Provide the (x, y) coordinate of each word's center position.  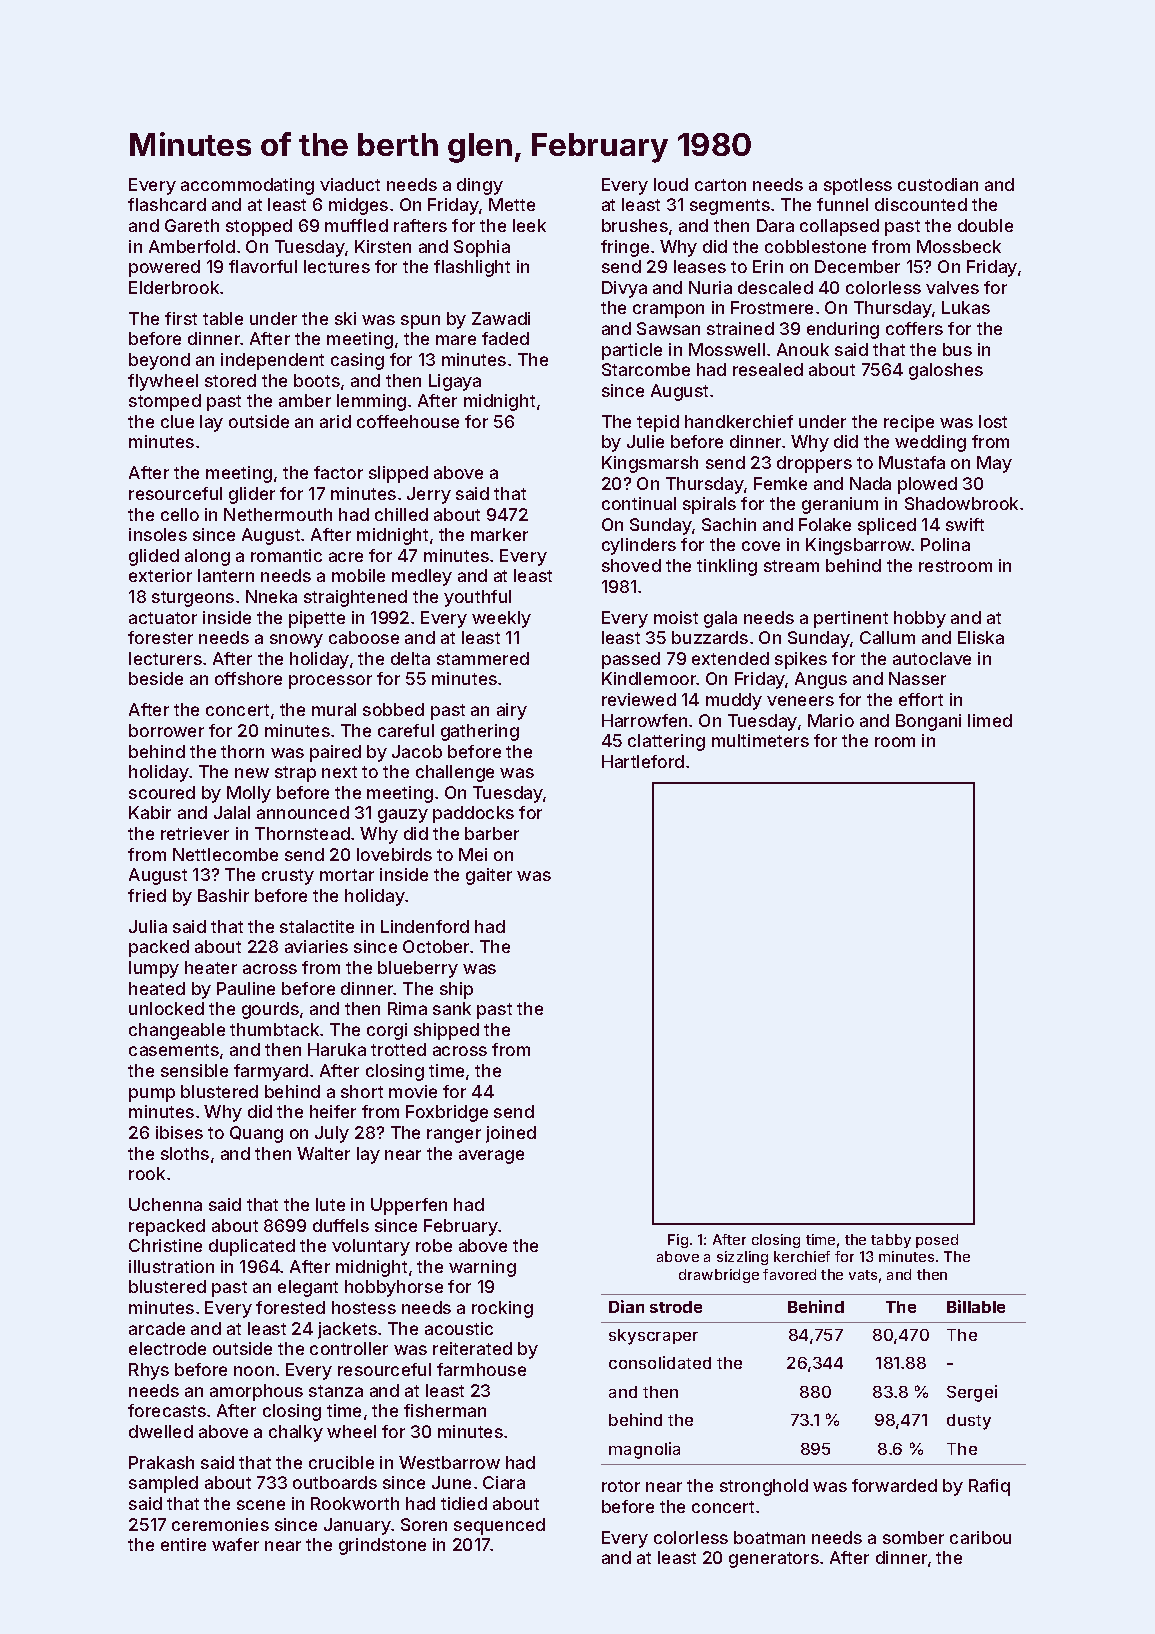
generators (774, 1560)
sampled (163, 1484)
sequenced (499, 1526)
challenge (455, 773)
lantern (226, 575)
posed (937, 1241)
